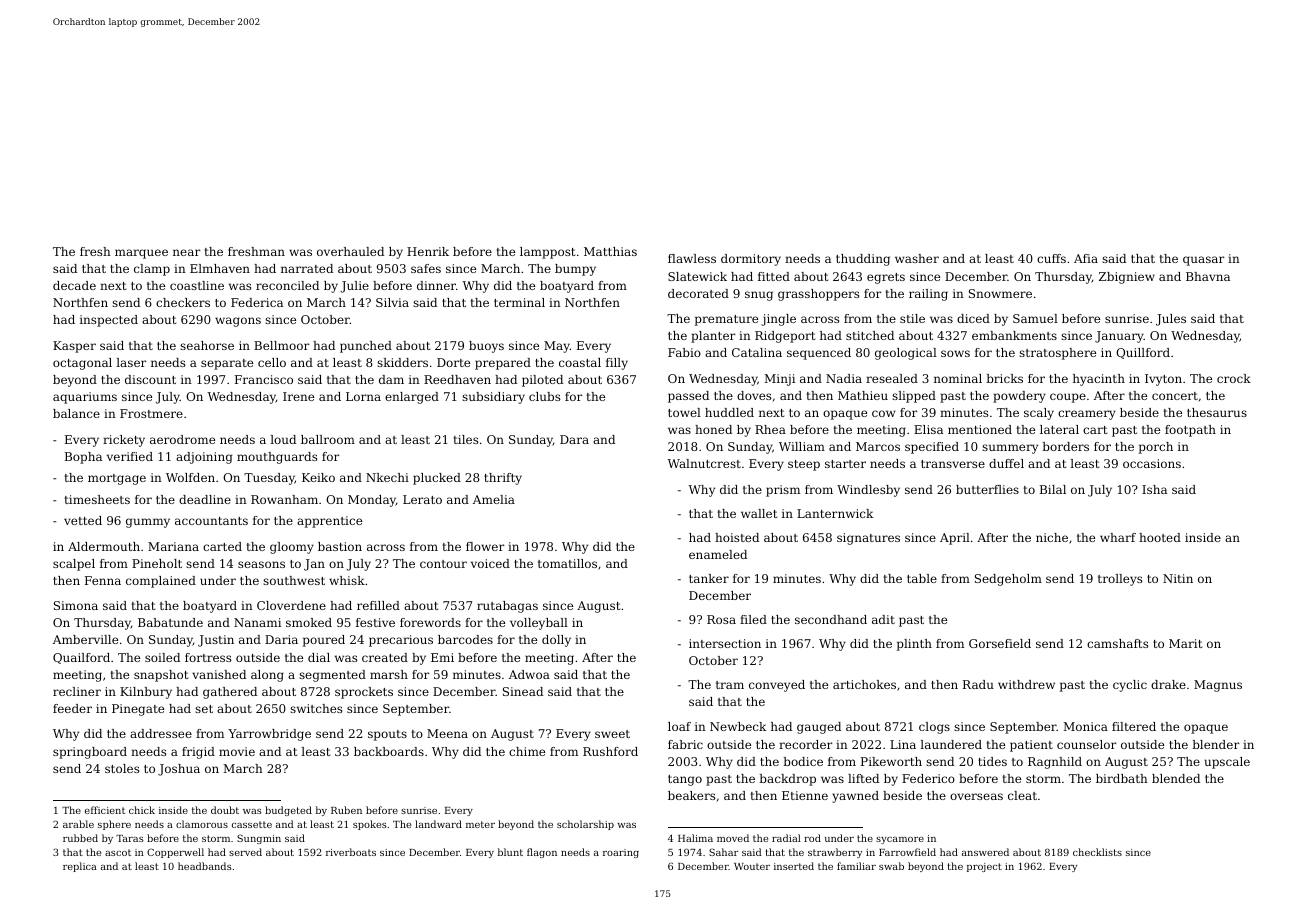  Describe the element at coordinates (76, 605) in the screenshot. I see `Simona` at that location.
